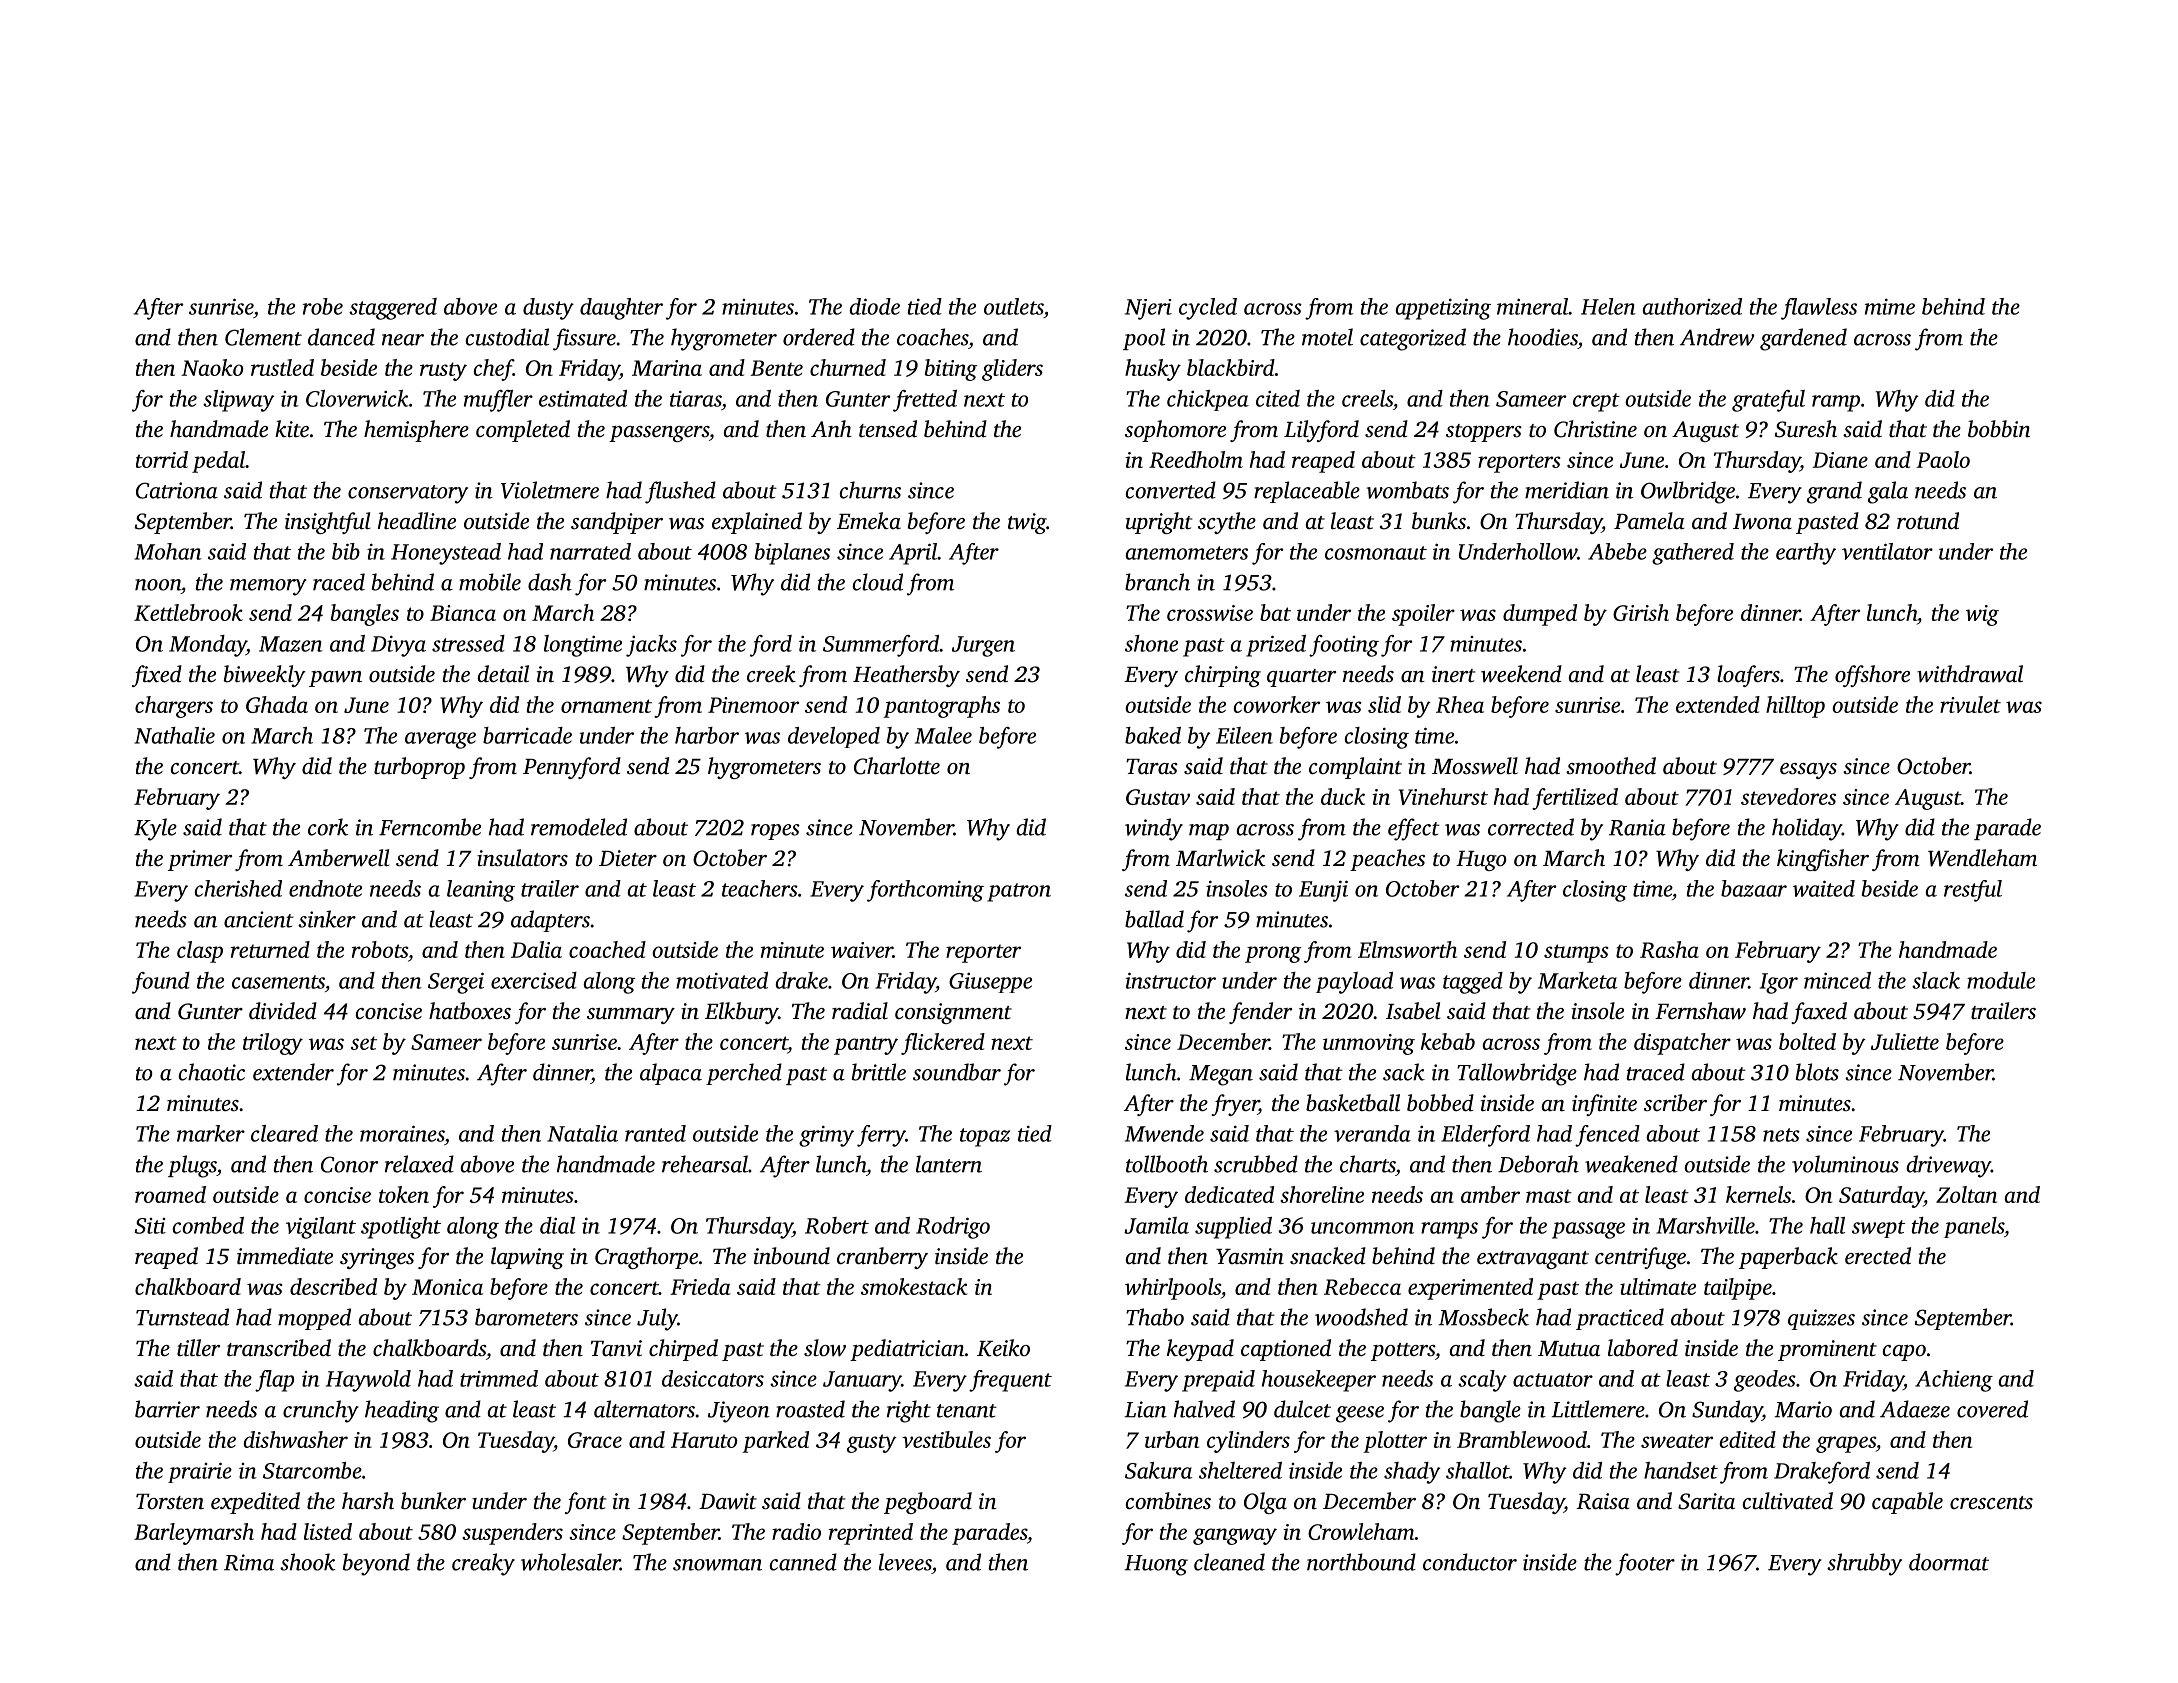 This document has height=1683, width=2178. Describe the element at coordinates (1819, 309) in the document. I see `flawless` at that location.
